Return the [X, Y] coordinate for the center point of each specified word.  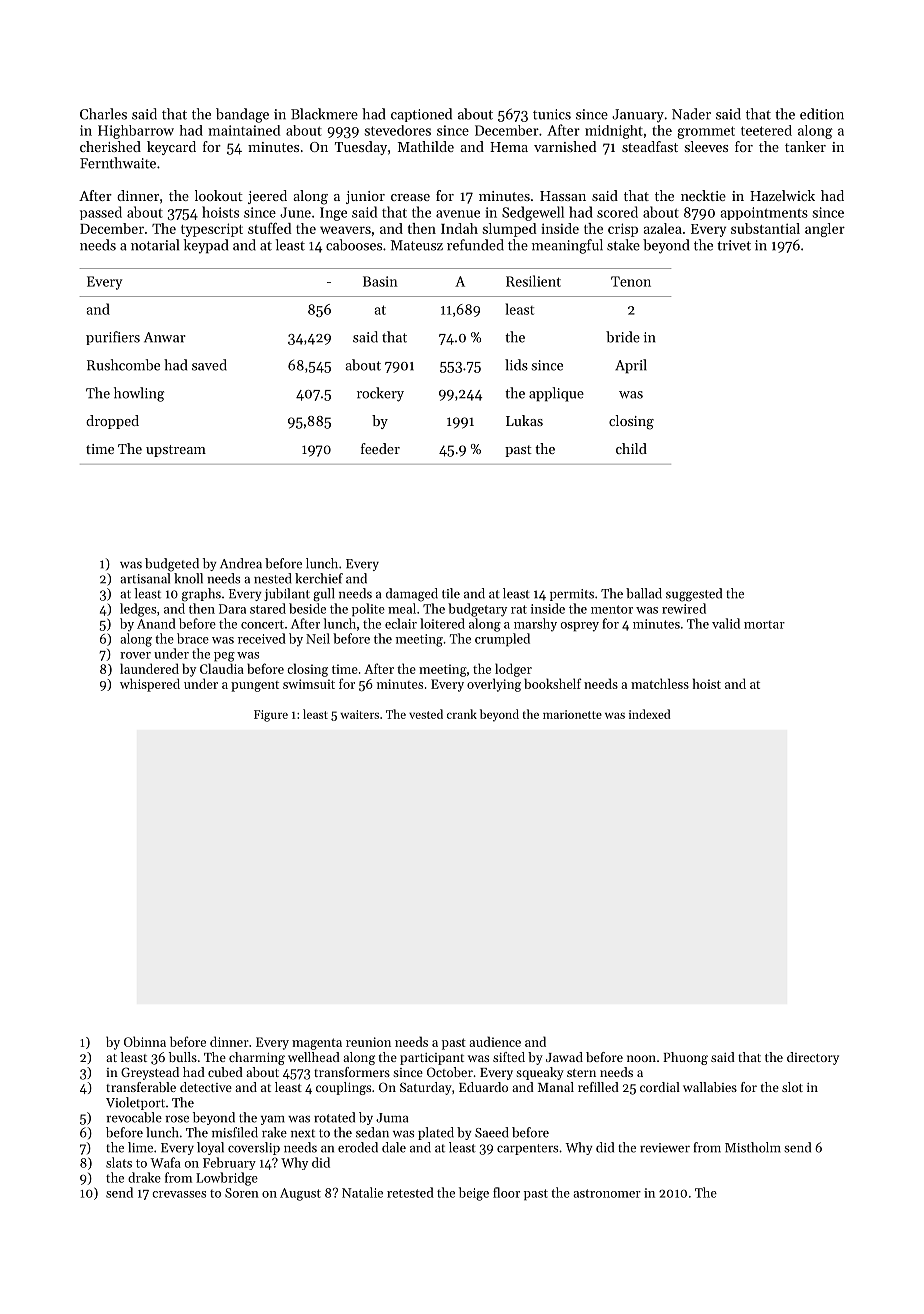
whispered [150, 685]
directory [813, 1058]
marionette [572, 714]
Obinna [145, 1041]
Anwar [165, 337]
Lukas [524, 420]
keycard [171, 148]
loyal [210, 1148]
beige [474, 1194]
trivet [734, 245]
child [631, 448]
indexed [649, 714]
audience [495, 1041]
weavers [345, 230]
